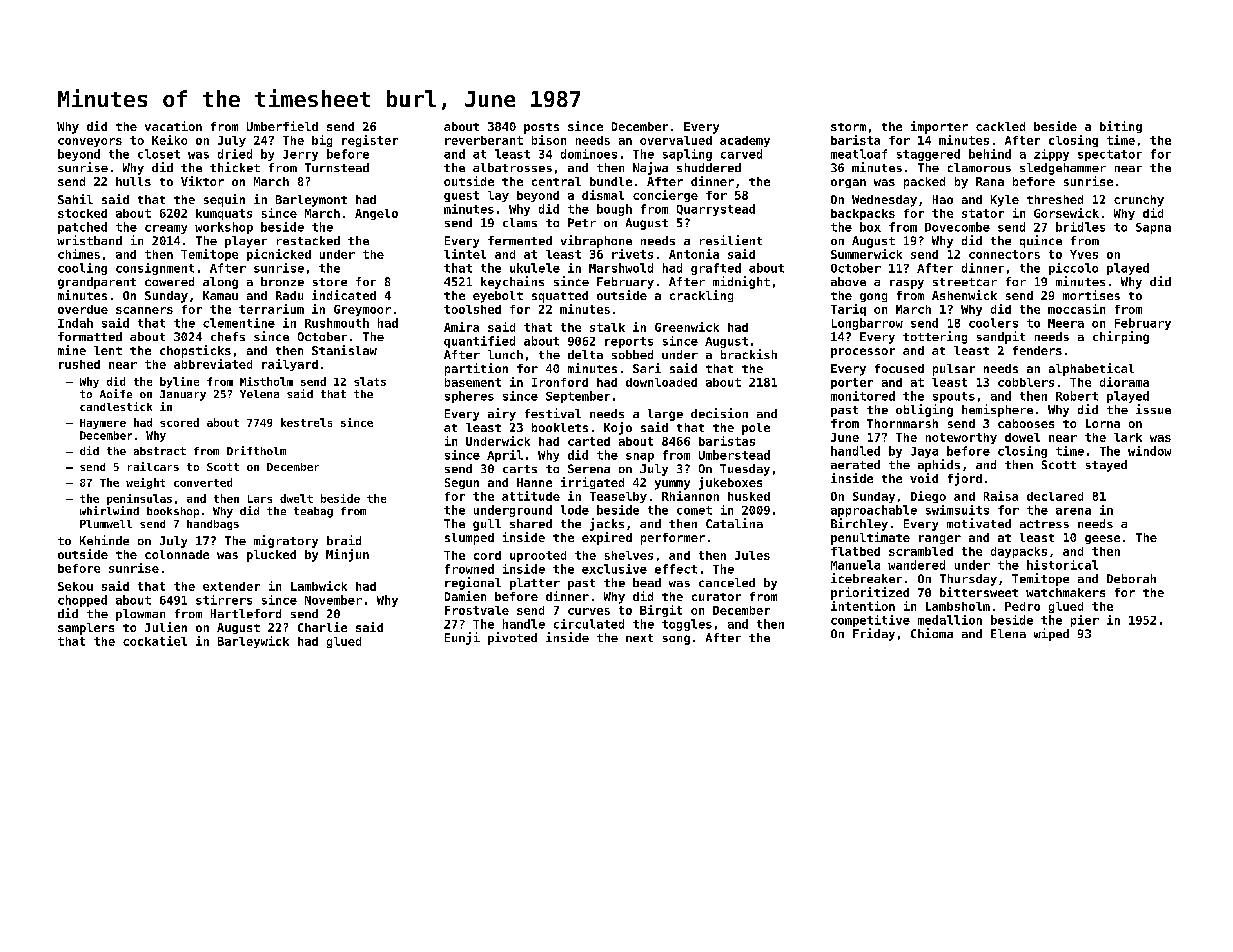  Describe the element at coordinates (899, 368) in the document. I see `focused` at that location.
